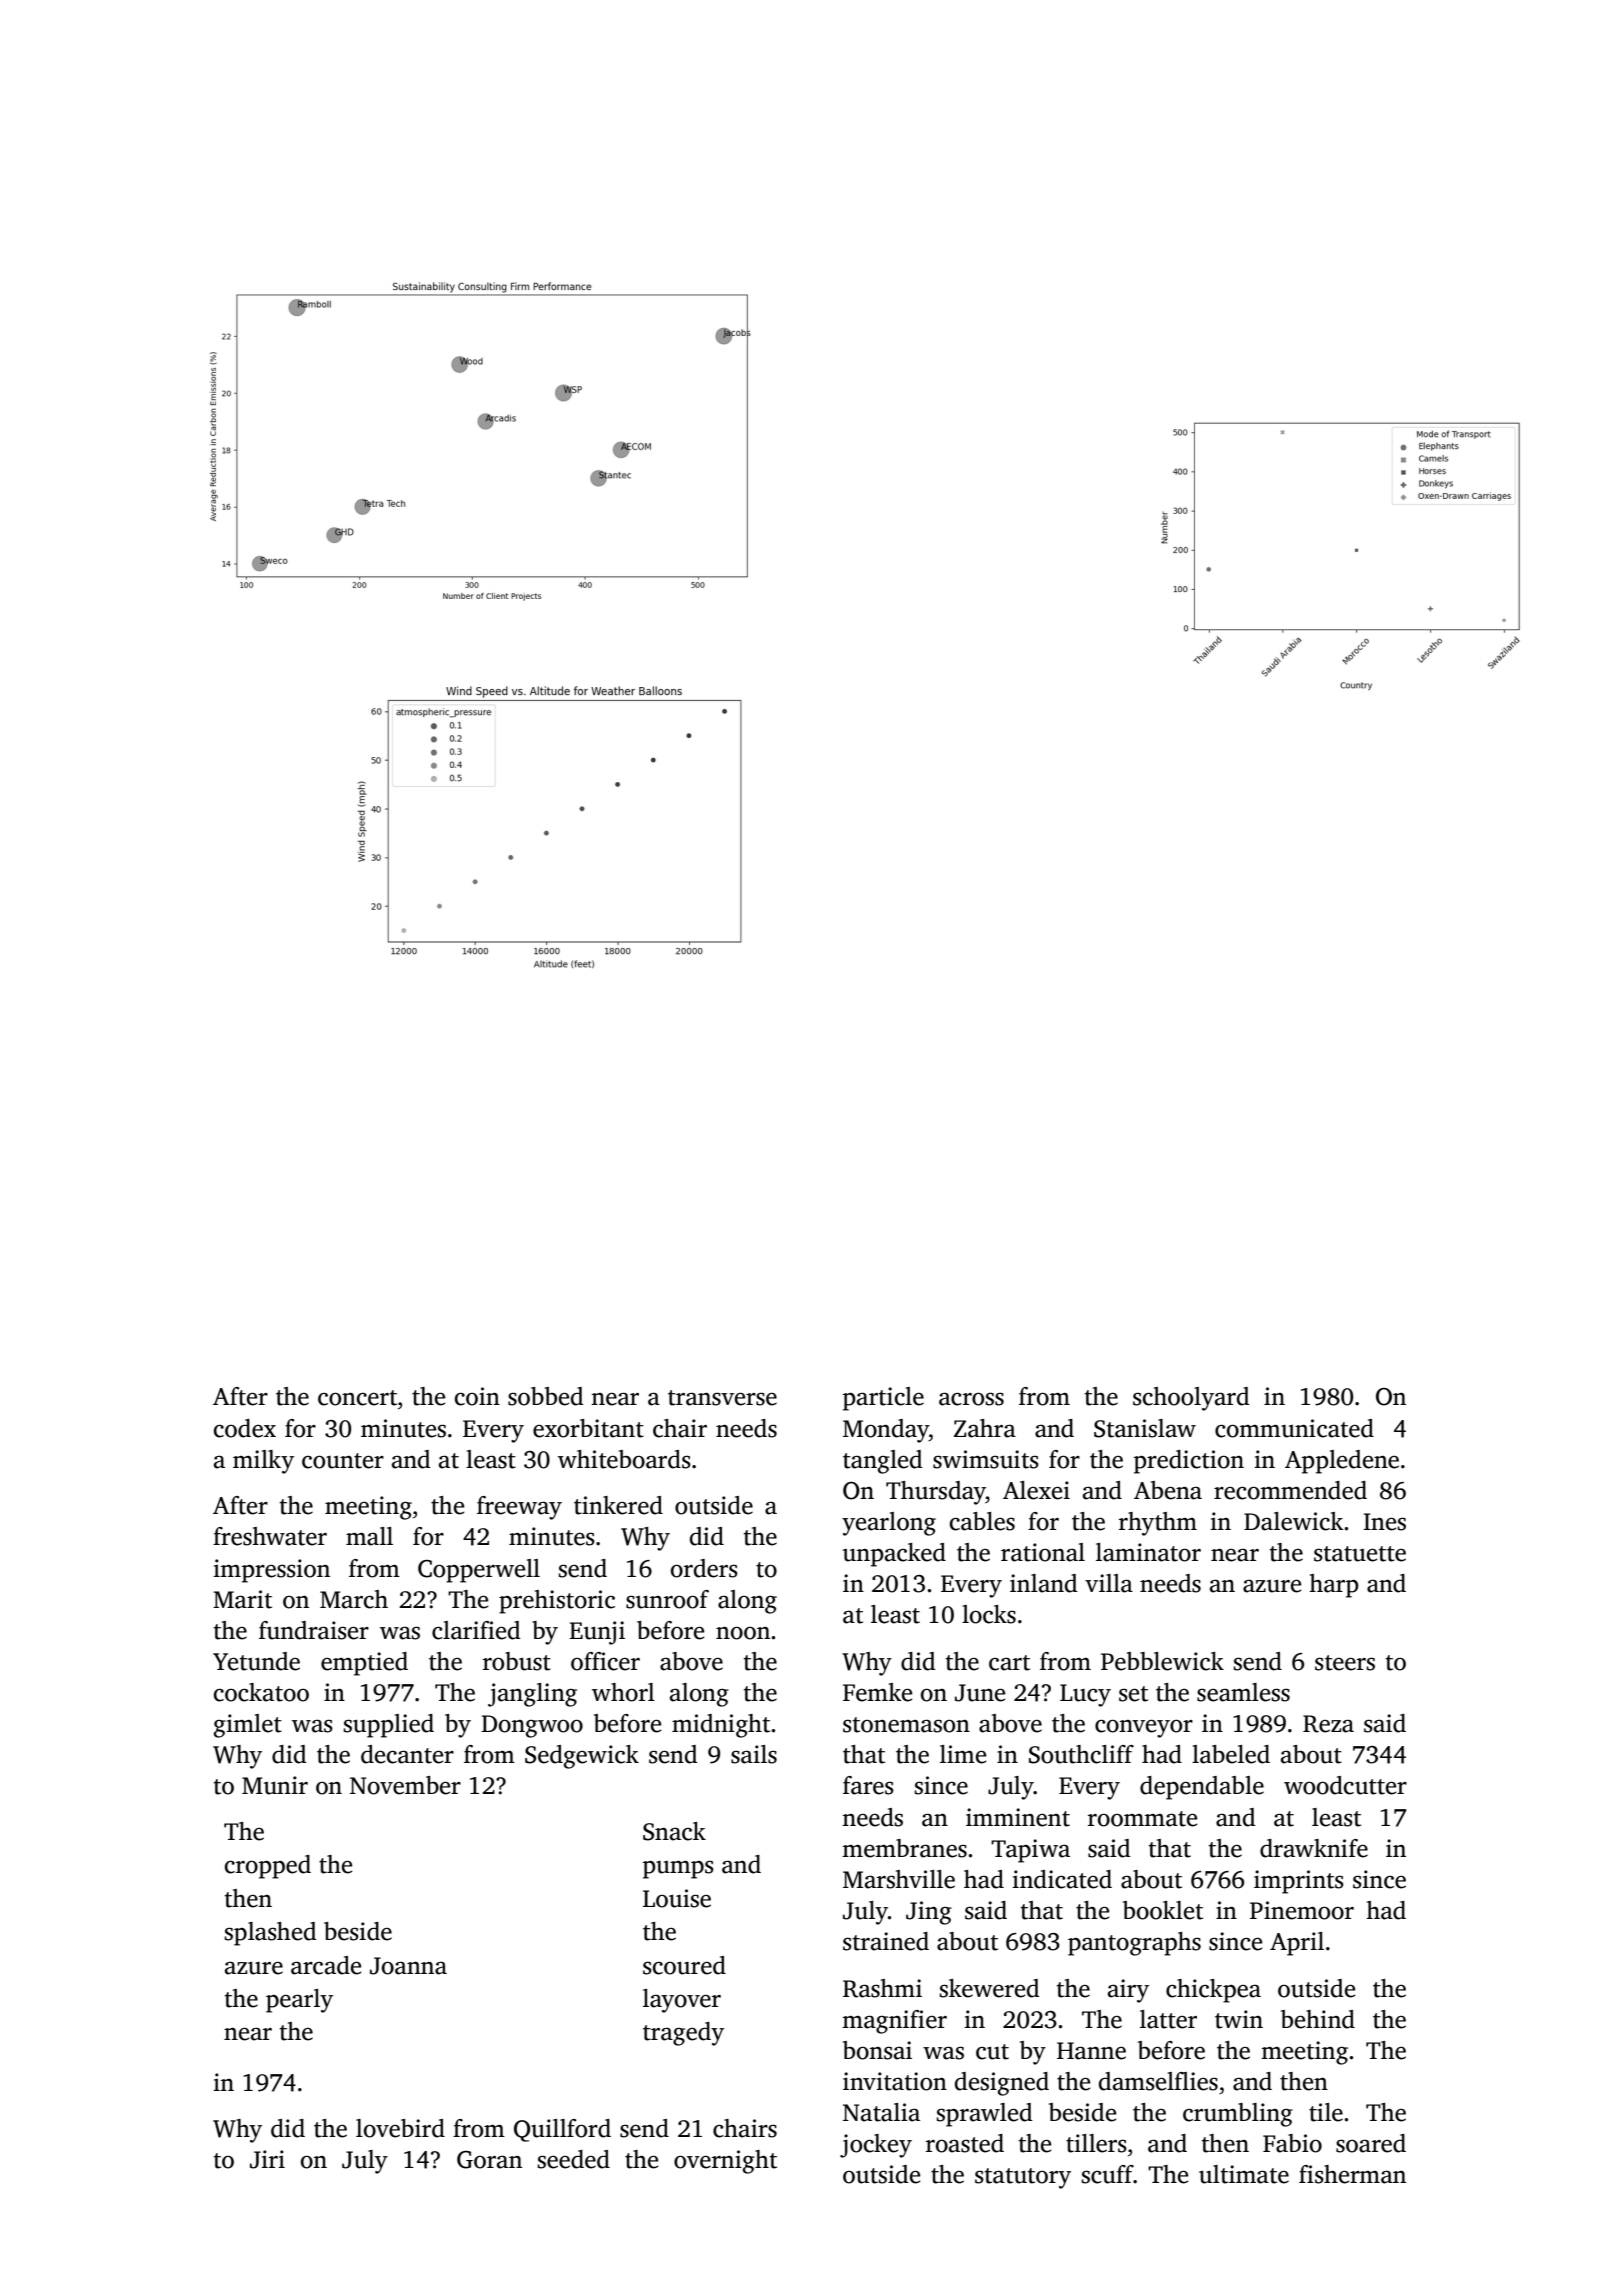 This screenshot has width=1620, height=2292. I want to click on freshwater, so click(270, 1536).
